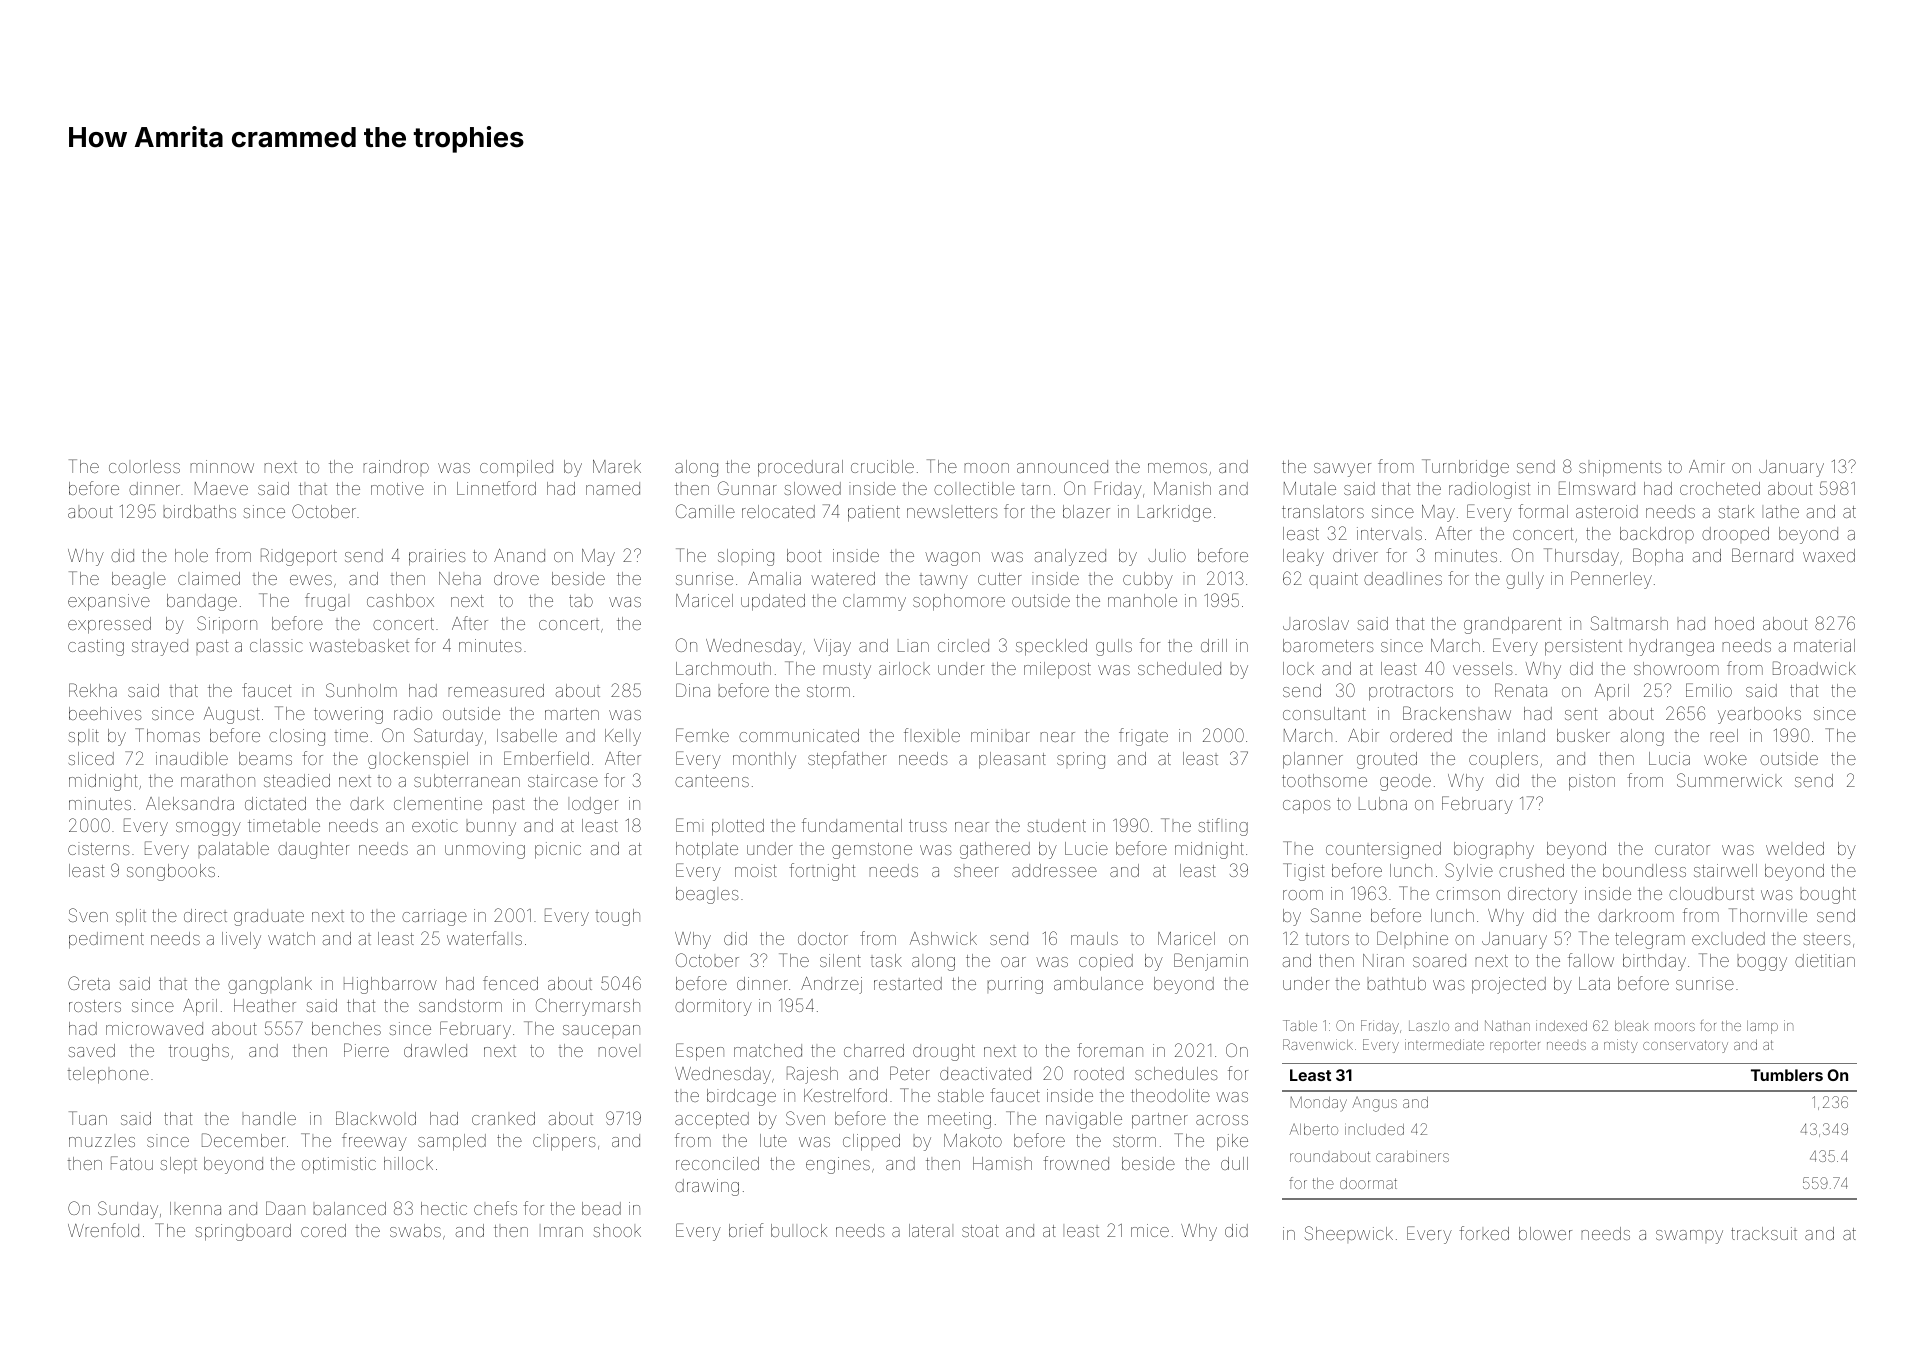 The width and height of the screenshot is (1924, 1361). Describe the element at coordinates (1759, 715) in the screenshot. I see `yearbooks` at that location.
